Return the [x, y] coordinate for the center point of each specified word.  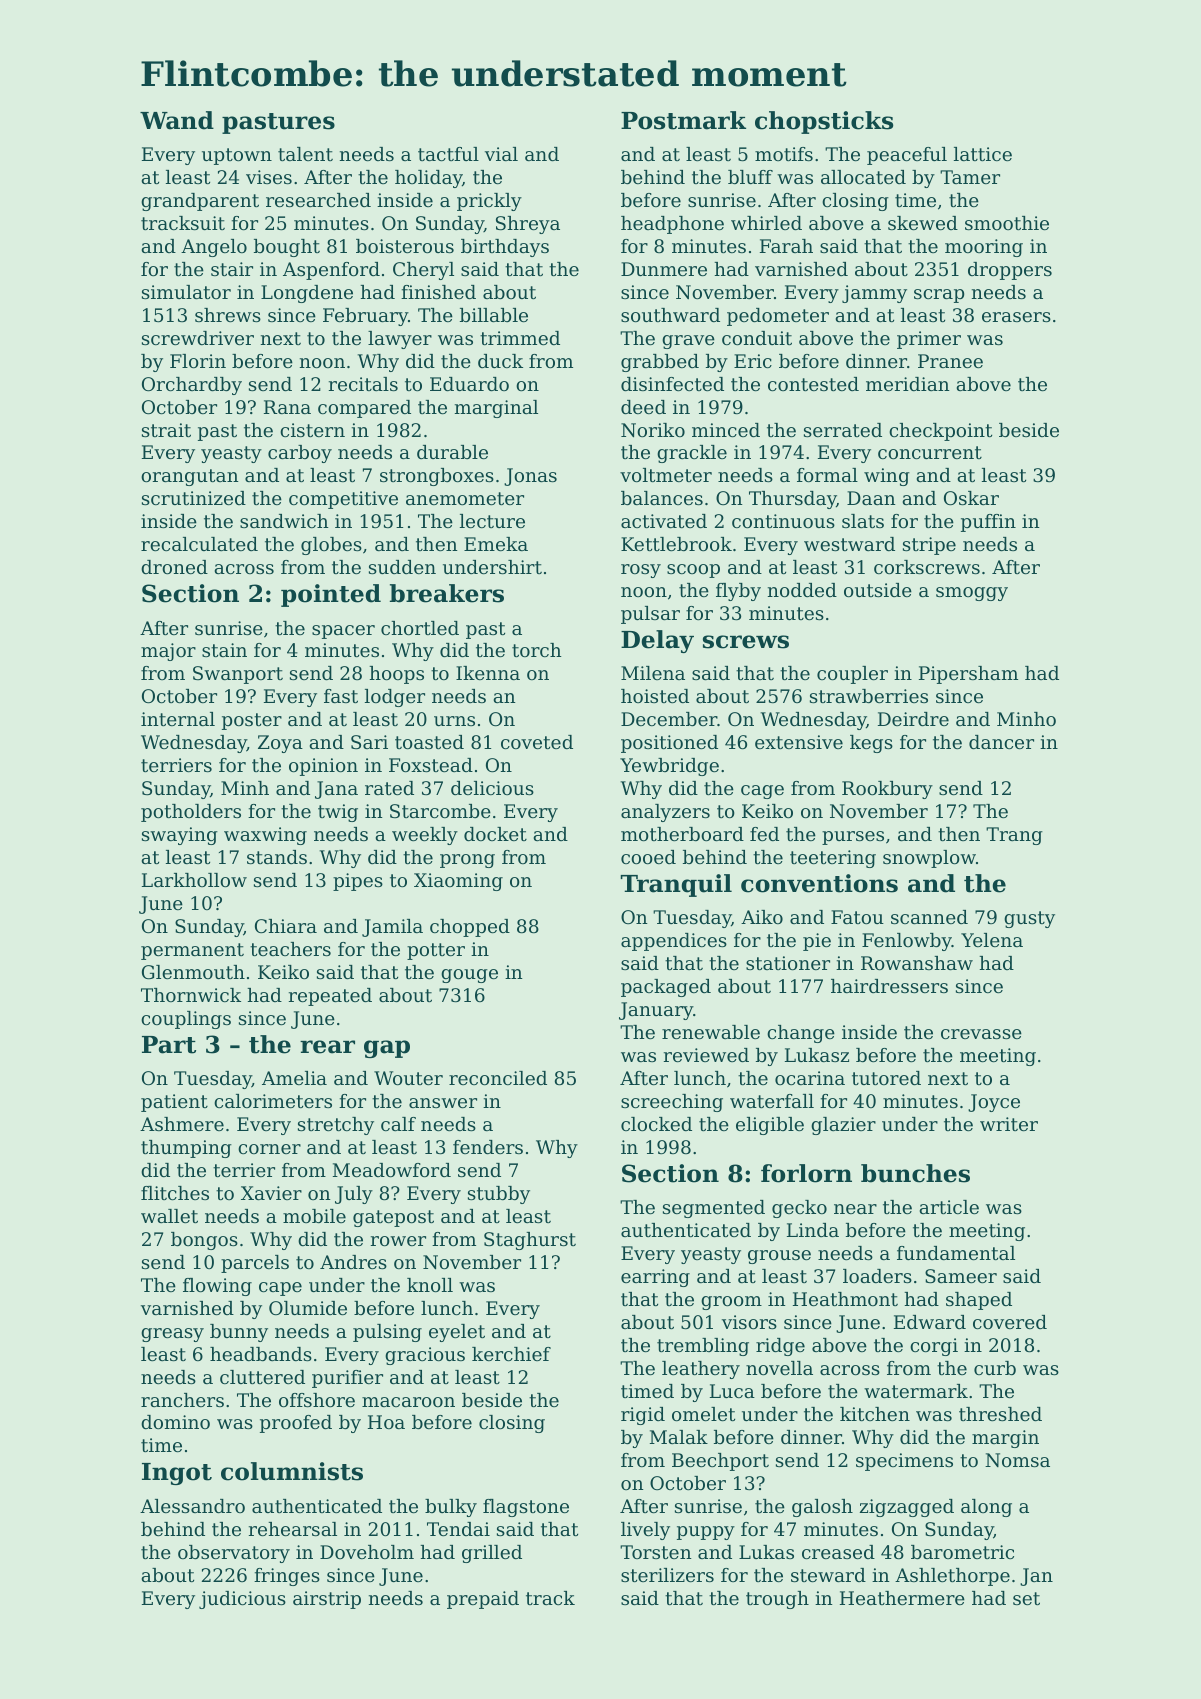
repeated [330, 997]
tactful [448, 154]
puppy [706, 1533]
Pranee [950, 361]
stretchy [336, 1126]
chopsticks [824, 122]
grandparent [200, 202]
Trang [1014, 836]
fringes [287, 1577]
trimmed [520, 338]
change [801, 1034]
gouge [469, 976]
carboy [300, 454]
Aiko [762, 917]
